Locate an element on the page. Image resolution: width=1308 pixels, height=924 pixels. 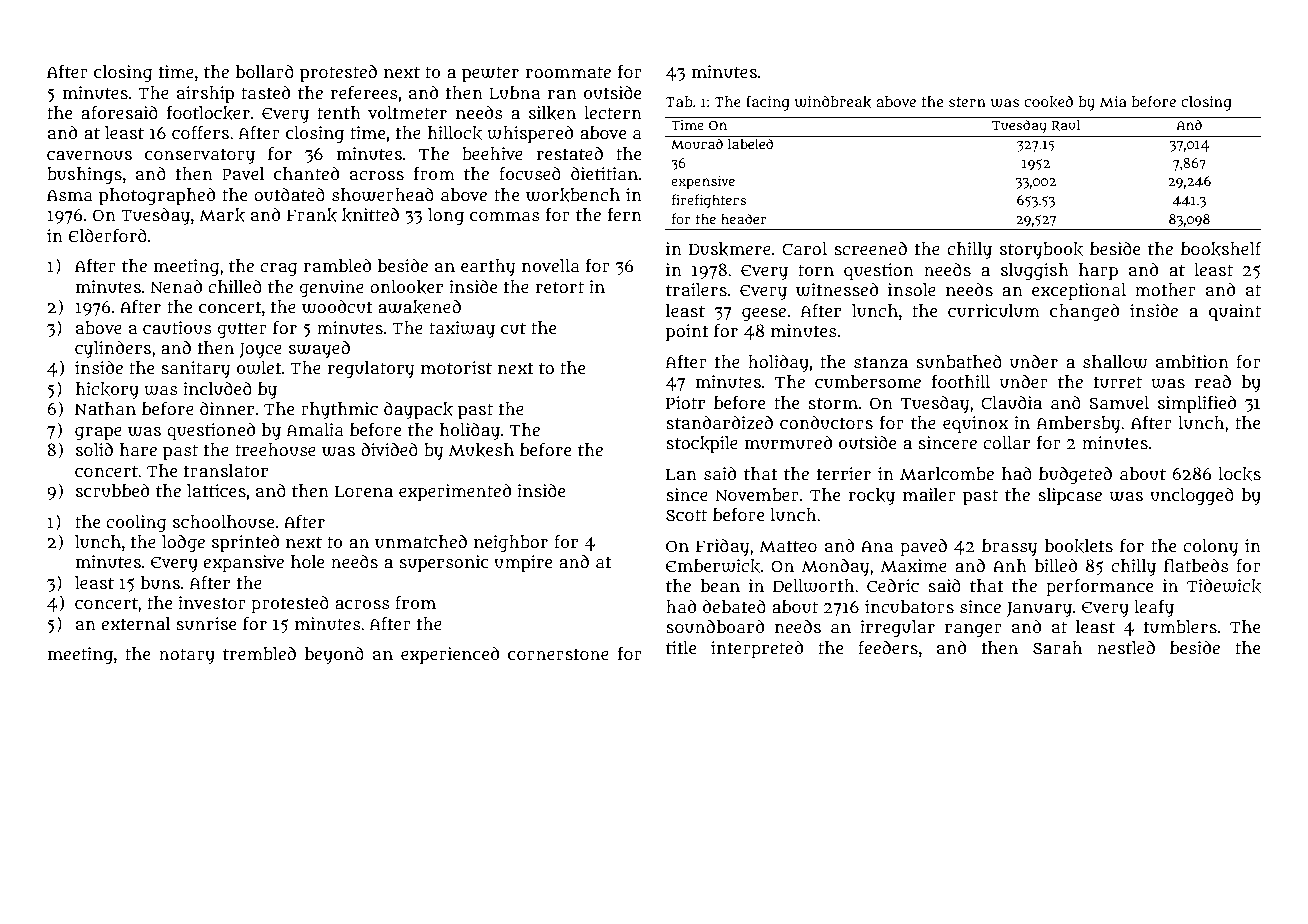
read is located at coordinates (1213, 381).
